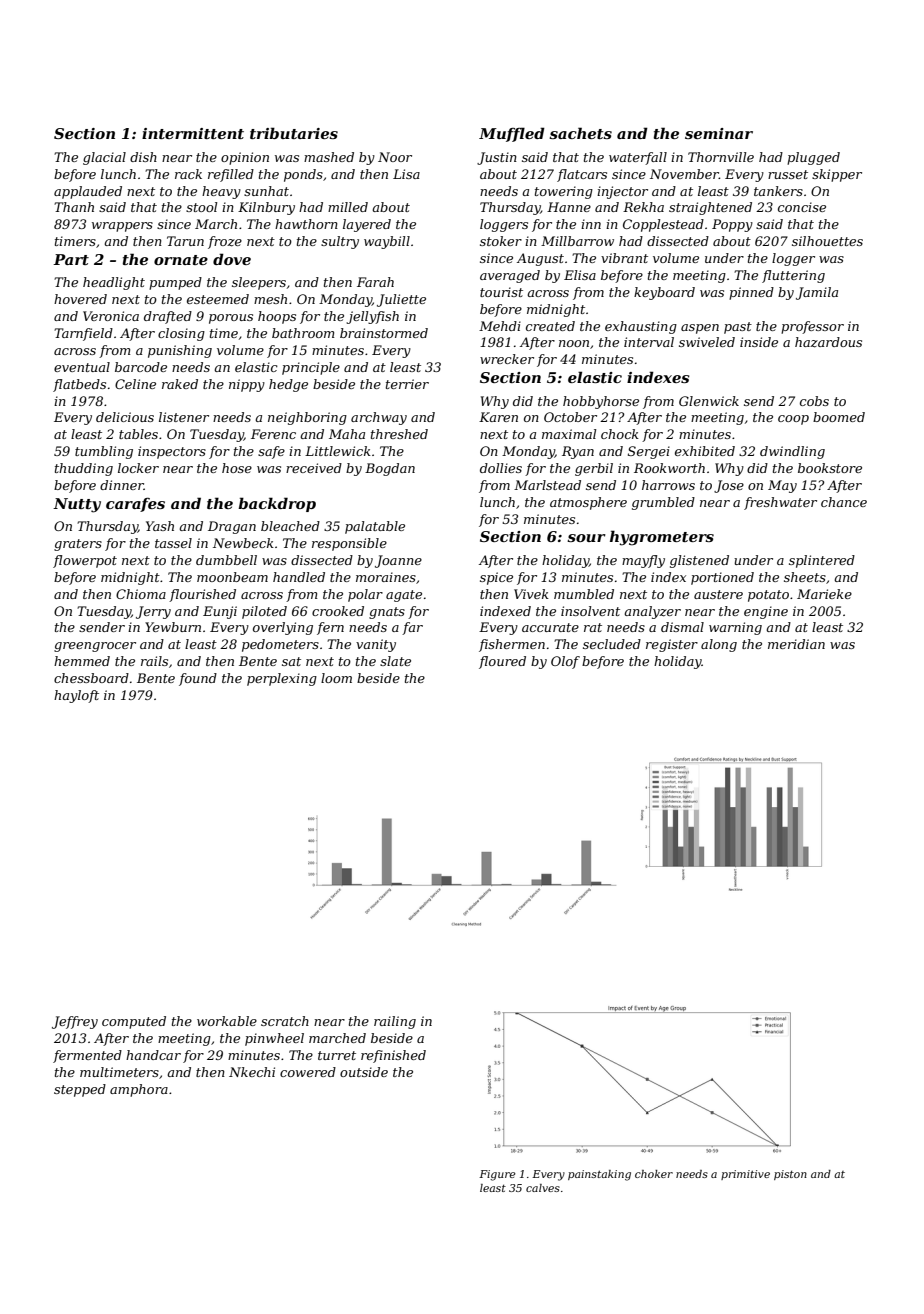  What do you see at coordinates (104, 158) in the screenshot?
I see `glacial` at bounding box center [104, 158].
